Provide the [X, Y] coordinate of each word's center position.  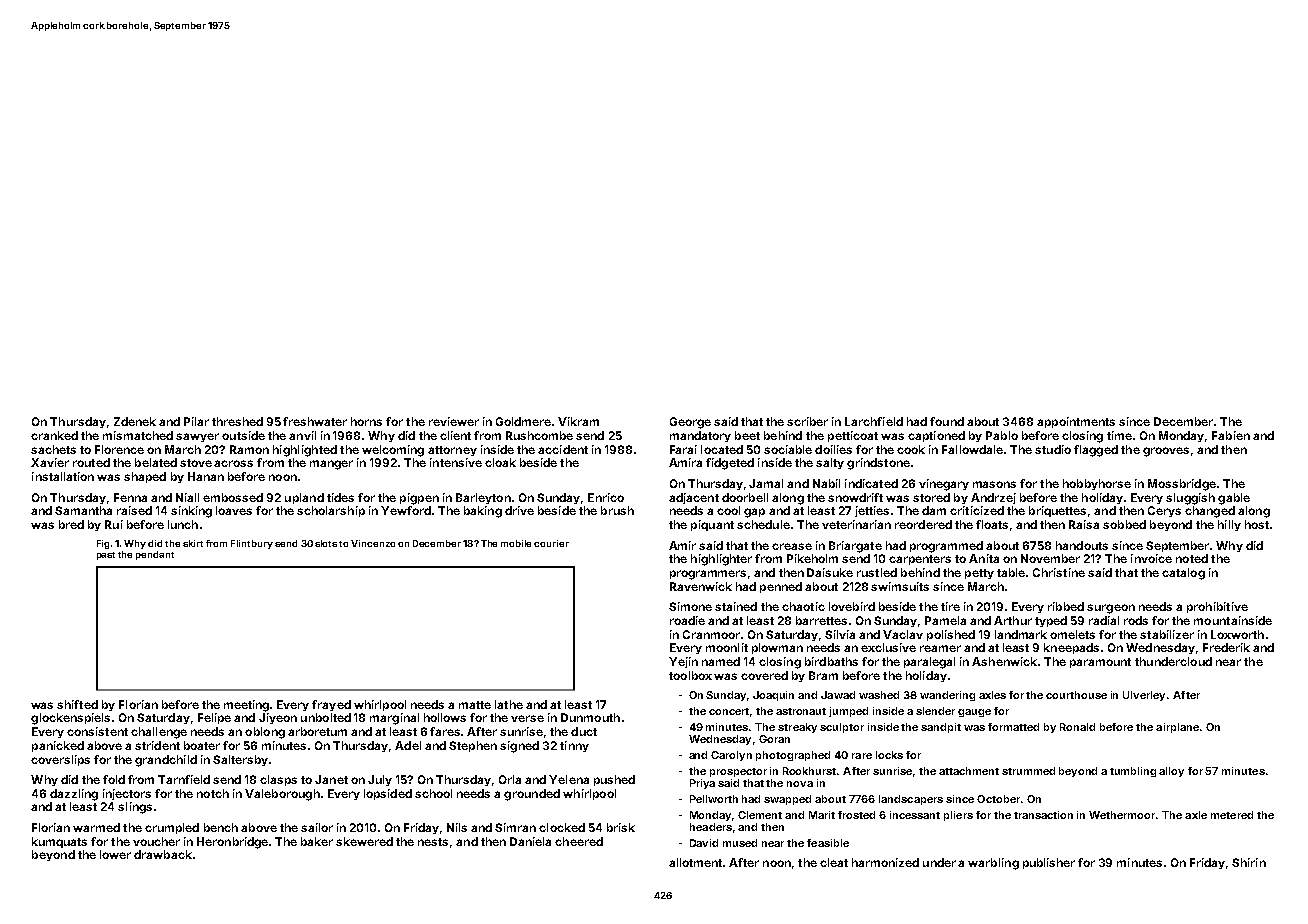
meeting [246, 706]
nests [433, 842]
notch [213, 793]
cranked [54, 435]
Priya [702, 784]
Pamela [945, 620]
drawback [163, 854]
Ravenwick [701, 586]
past [106, 556]
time [1119, 435]
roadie [687, 620]
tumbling [1133, 772]
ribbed [1066, 606]
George [690, 423]
